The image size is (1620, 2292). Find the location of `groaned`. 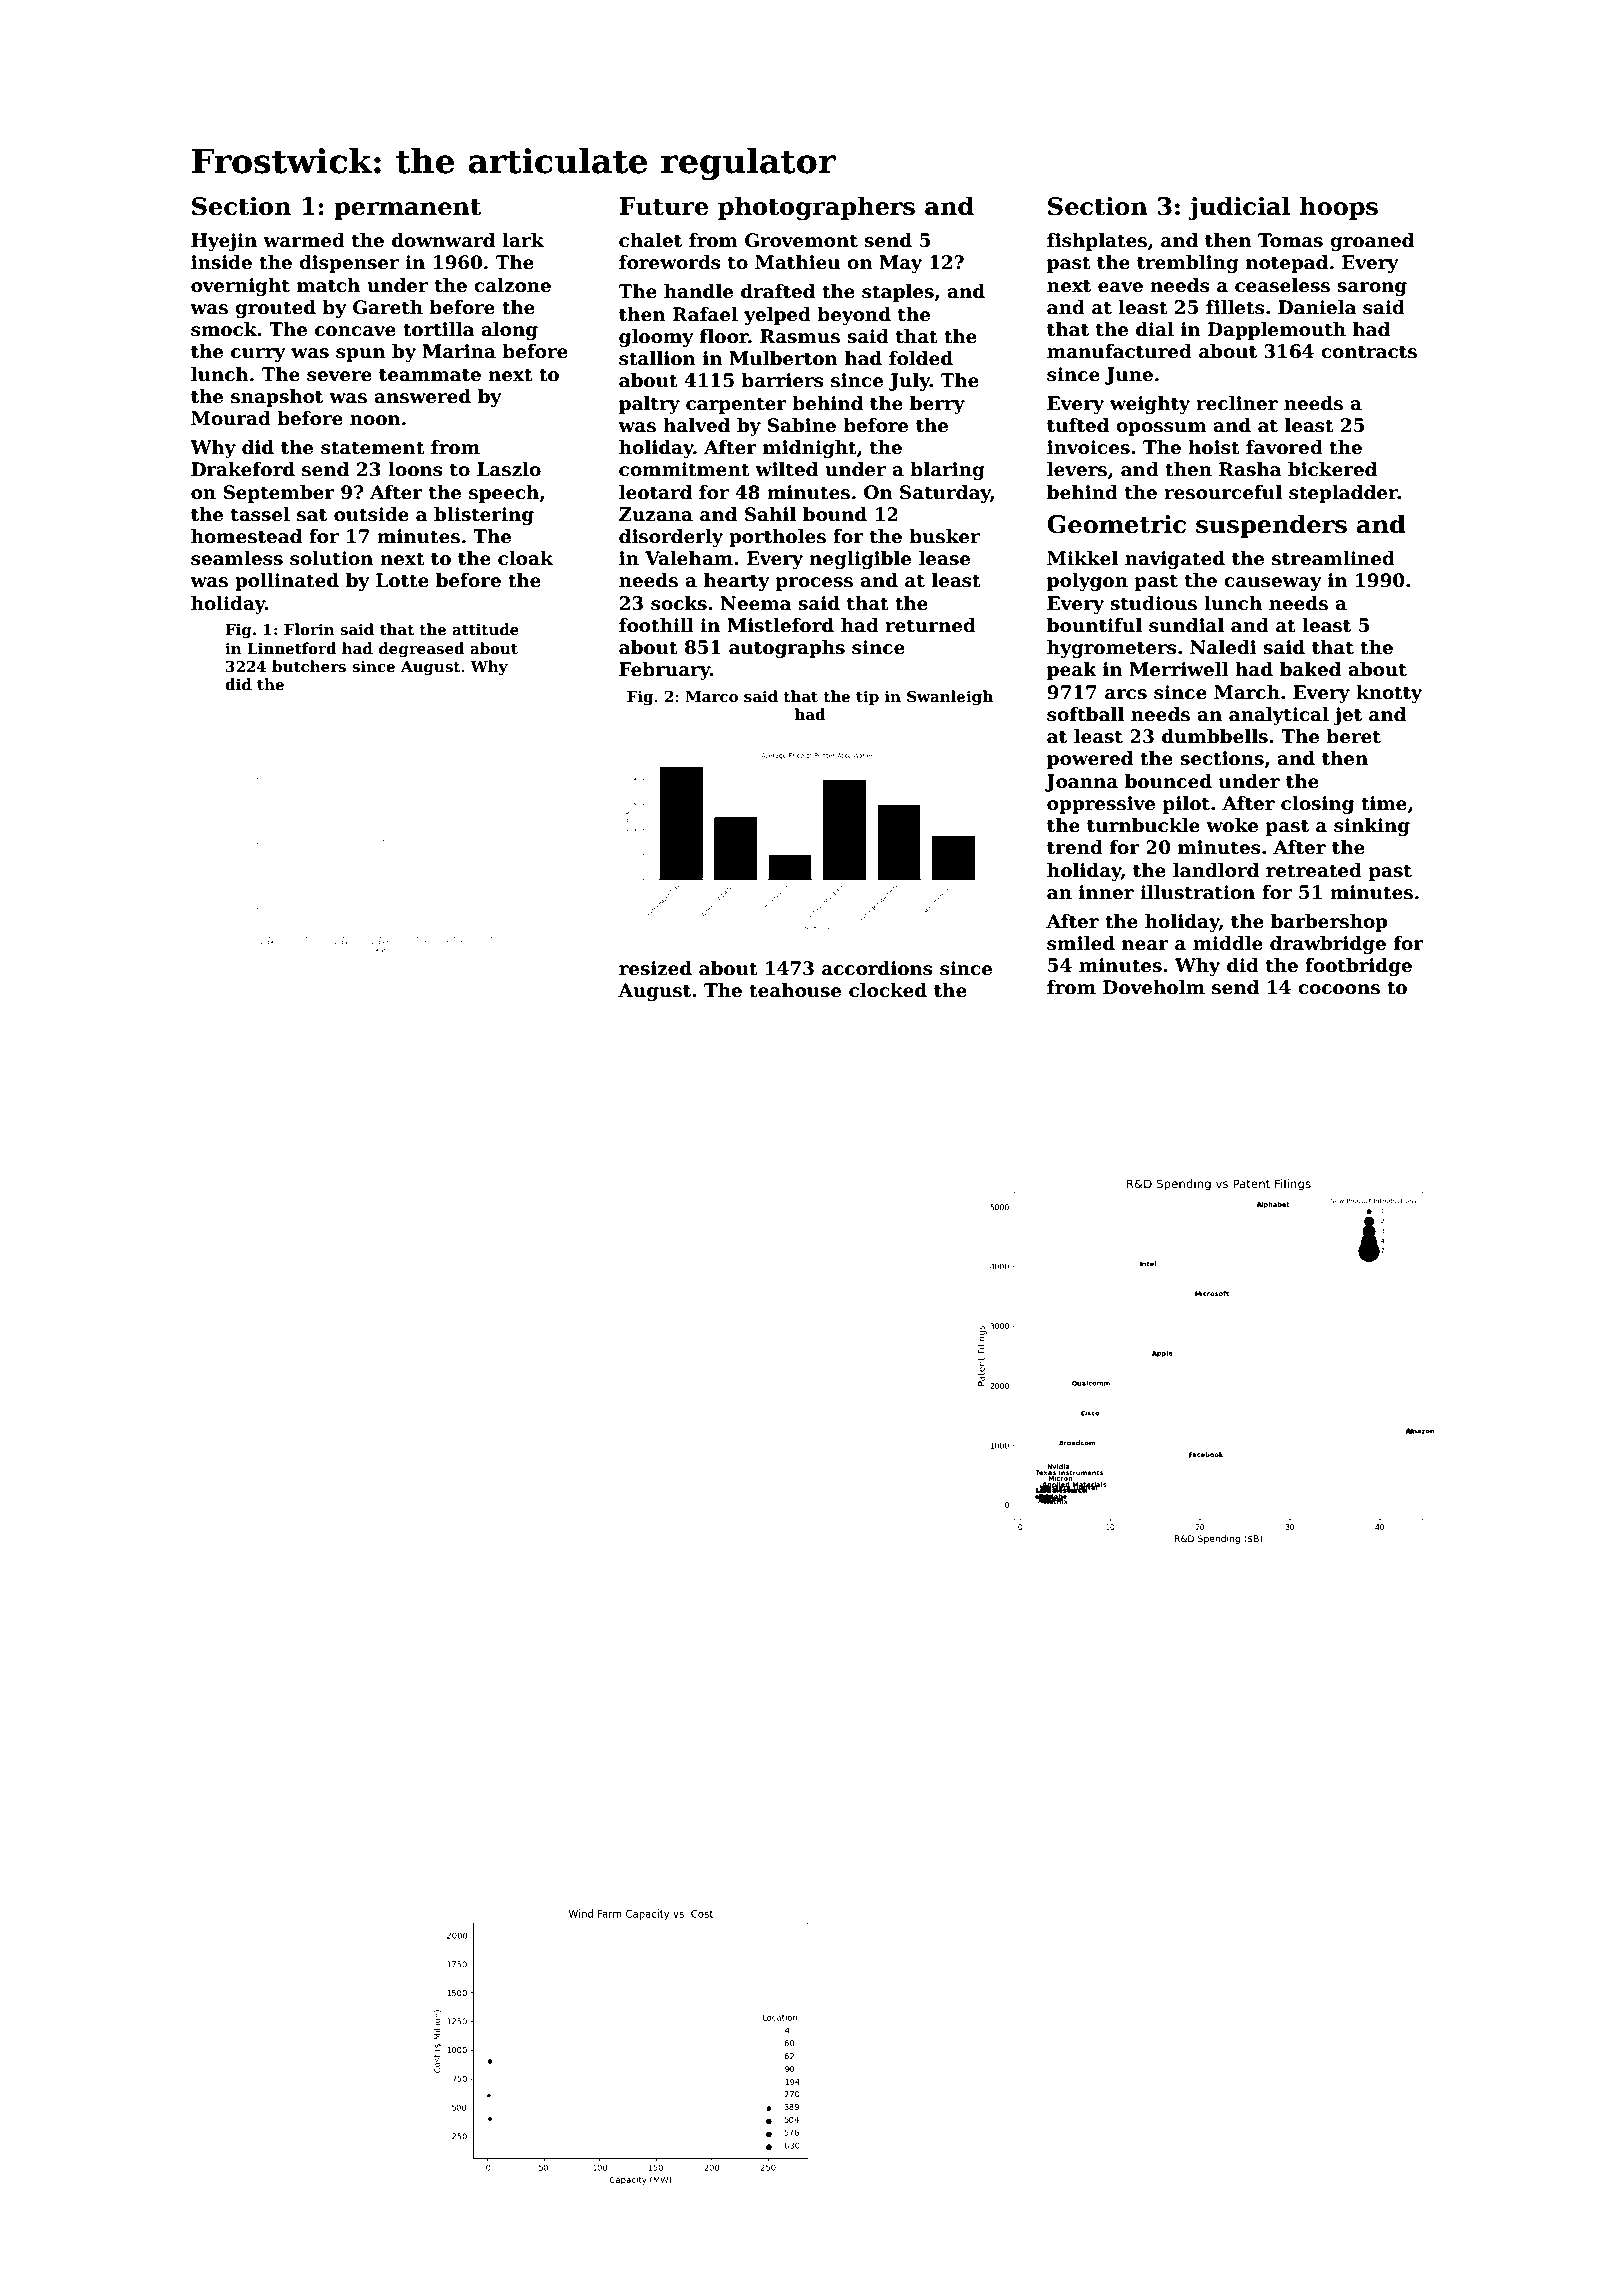

groaned is located at coordinates (1372, 242).
